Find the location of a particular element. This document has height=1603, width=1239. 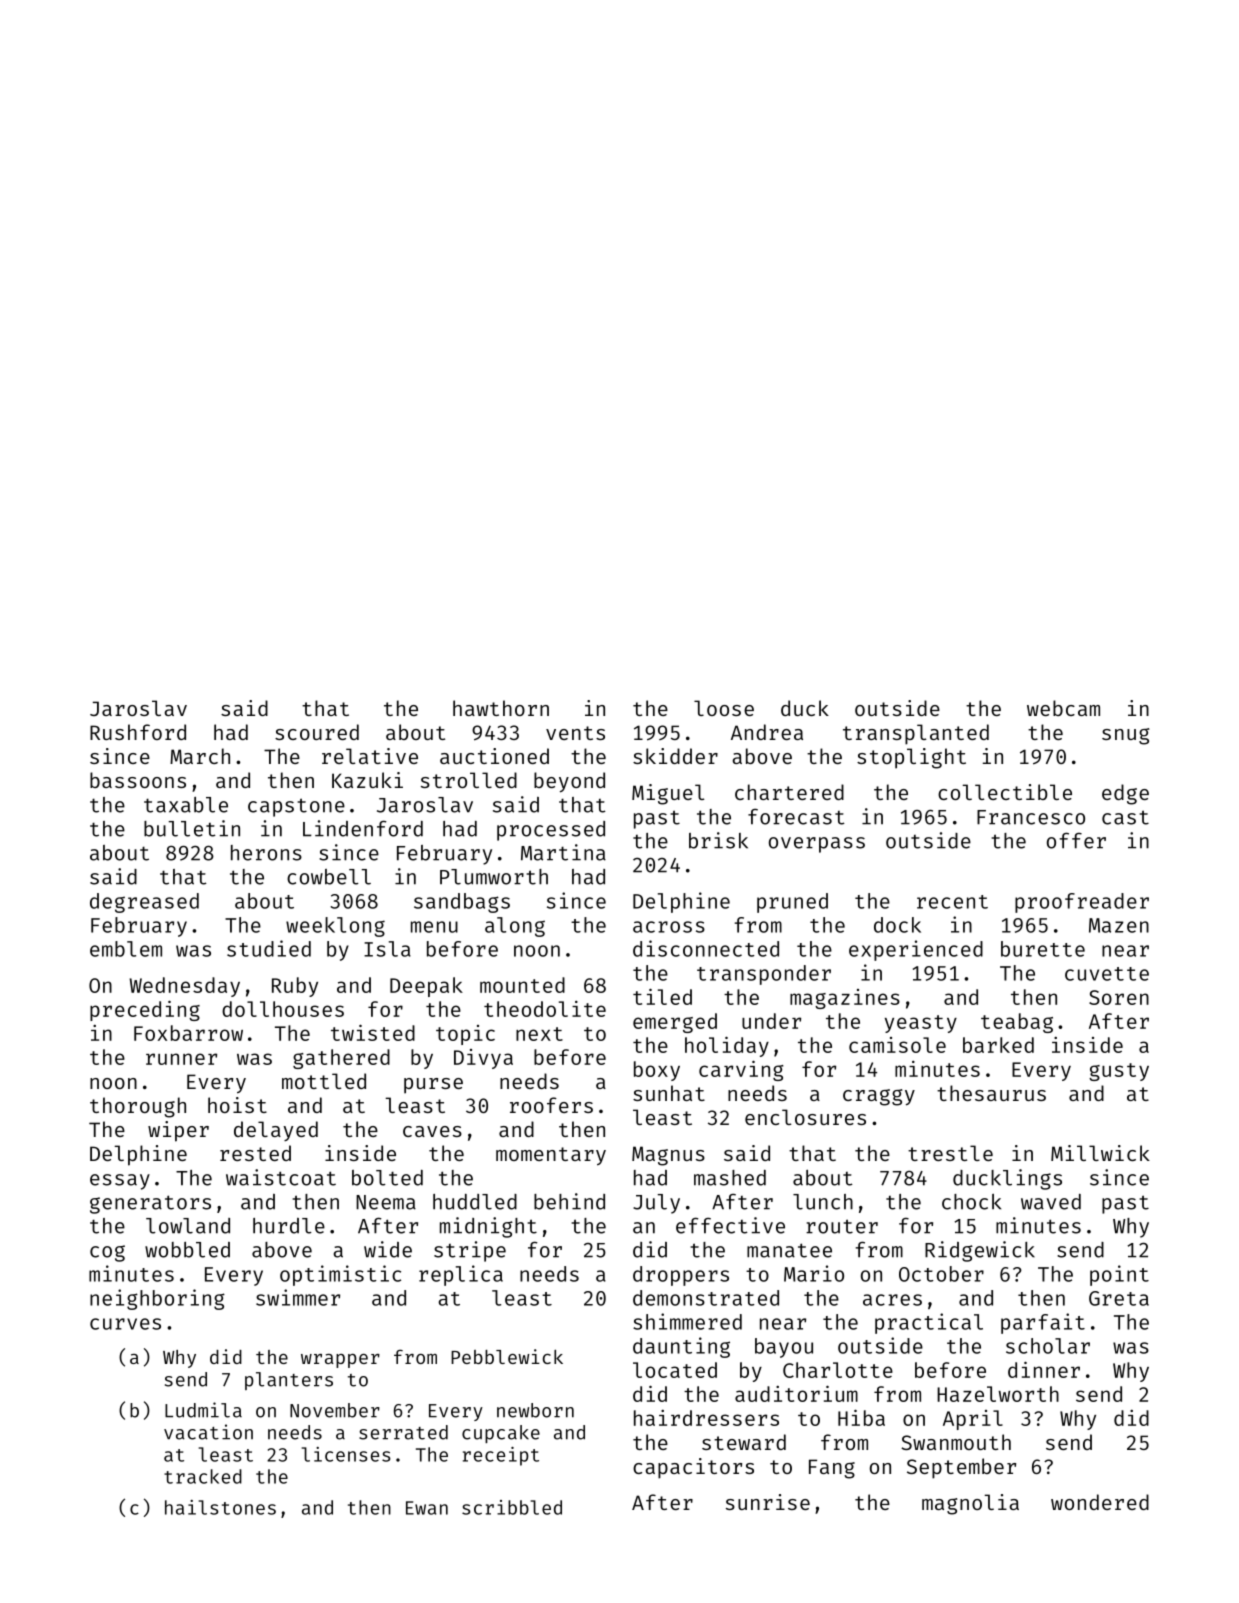

edge is located at coordinates (1125, 794).
